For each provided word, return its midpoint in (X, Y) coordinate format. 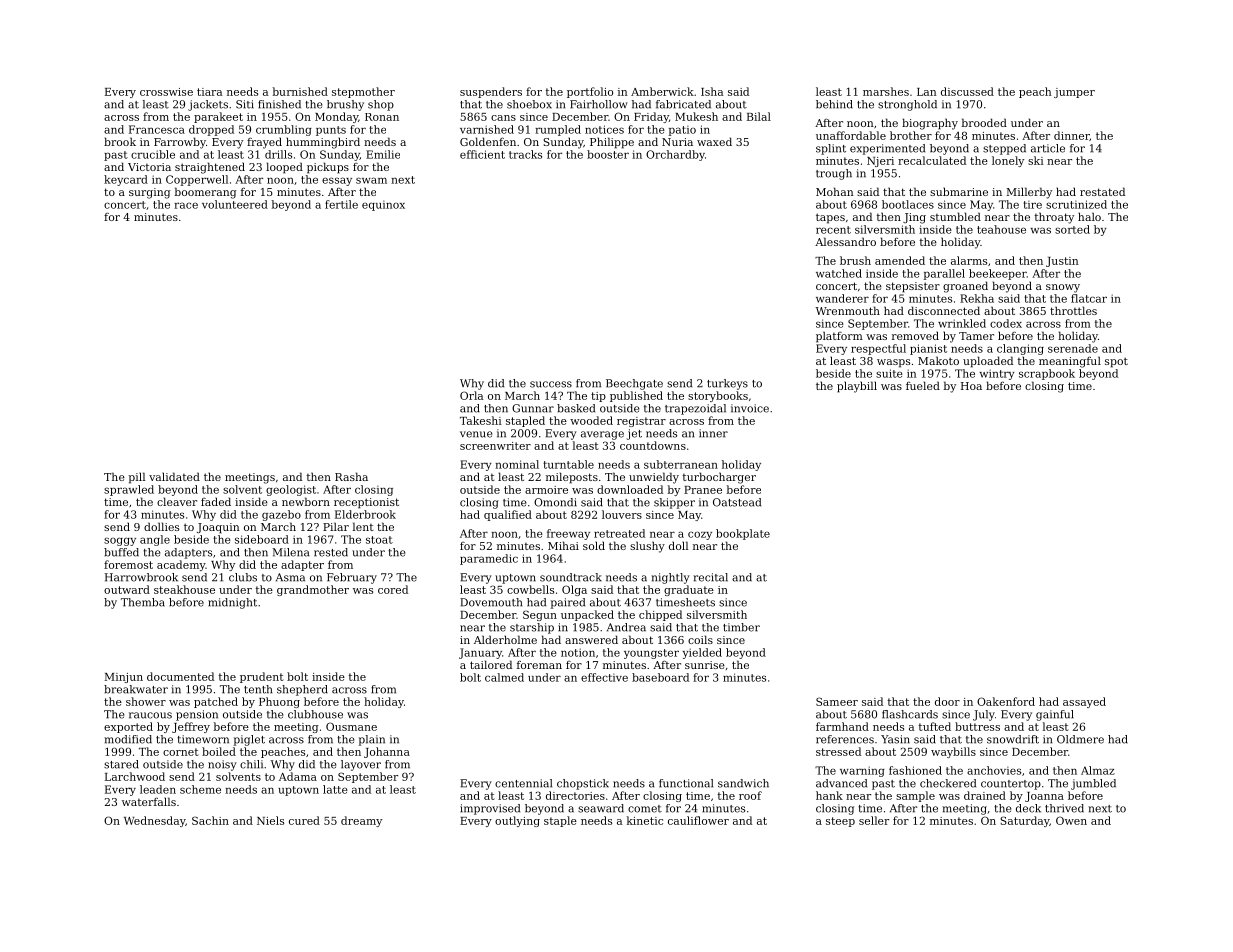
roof (750, 795)
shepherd (302, 690)
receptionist (366, 503)
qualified (508, 515)
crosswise (166, 92)
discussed (967, 91)
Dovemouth (491, 602)
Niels (270, 820)
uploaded (988, 362)
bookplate (743, 534)
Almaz (1098, 770)
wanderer (842, 298)
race (186, 205)
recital (711, 577)
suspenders (491, 92)
